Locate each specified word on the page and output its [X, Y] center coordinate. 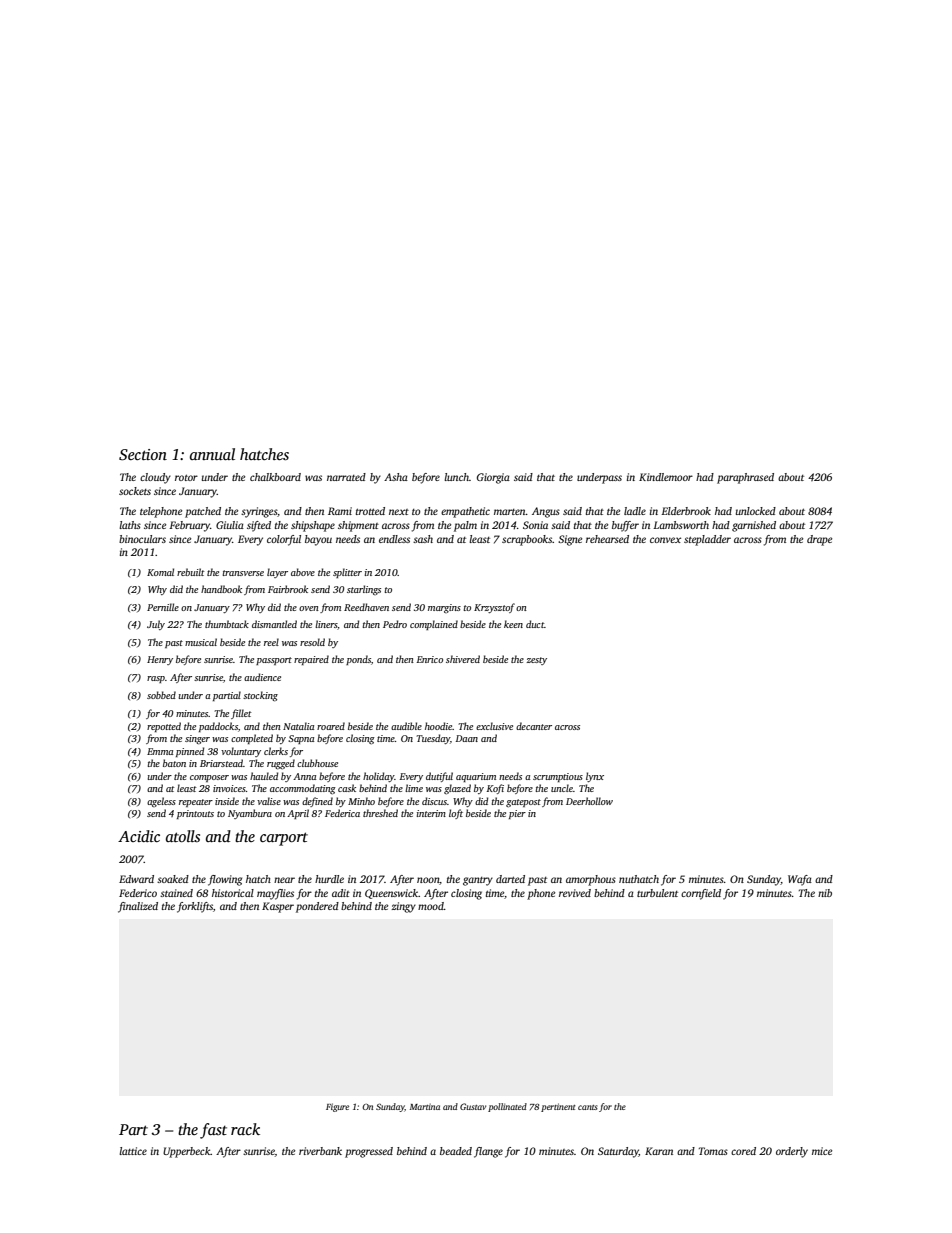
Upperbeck [187, 1152]
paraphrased [745, 478]
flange [488, 1152]
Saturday [618, 1152]
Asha [396, 477]
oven [309, 608]
